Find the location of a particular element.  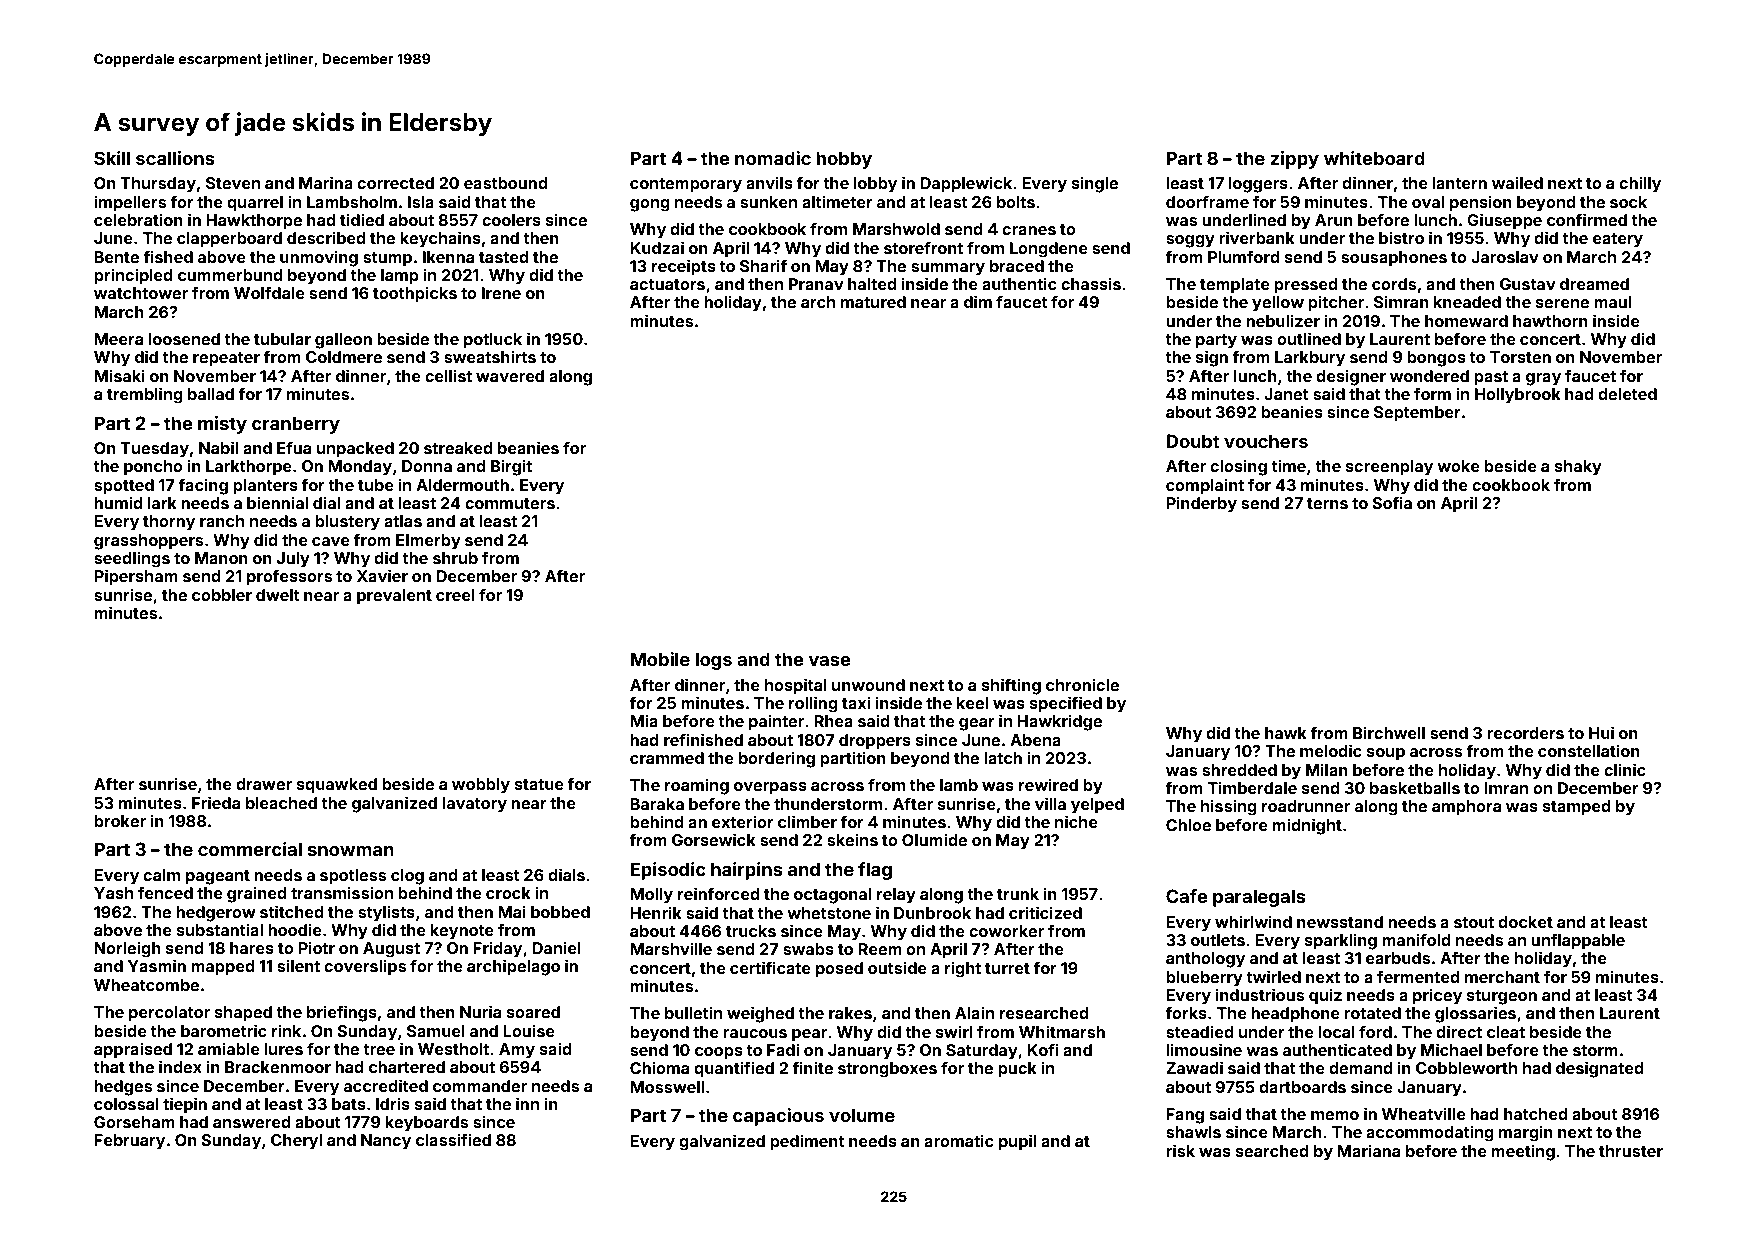

transmission is located at coordinates (342, 892).
